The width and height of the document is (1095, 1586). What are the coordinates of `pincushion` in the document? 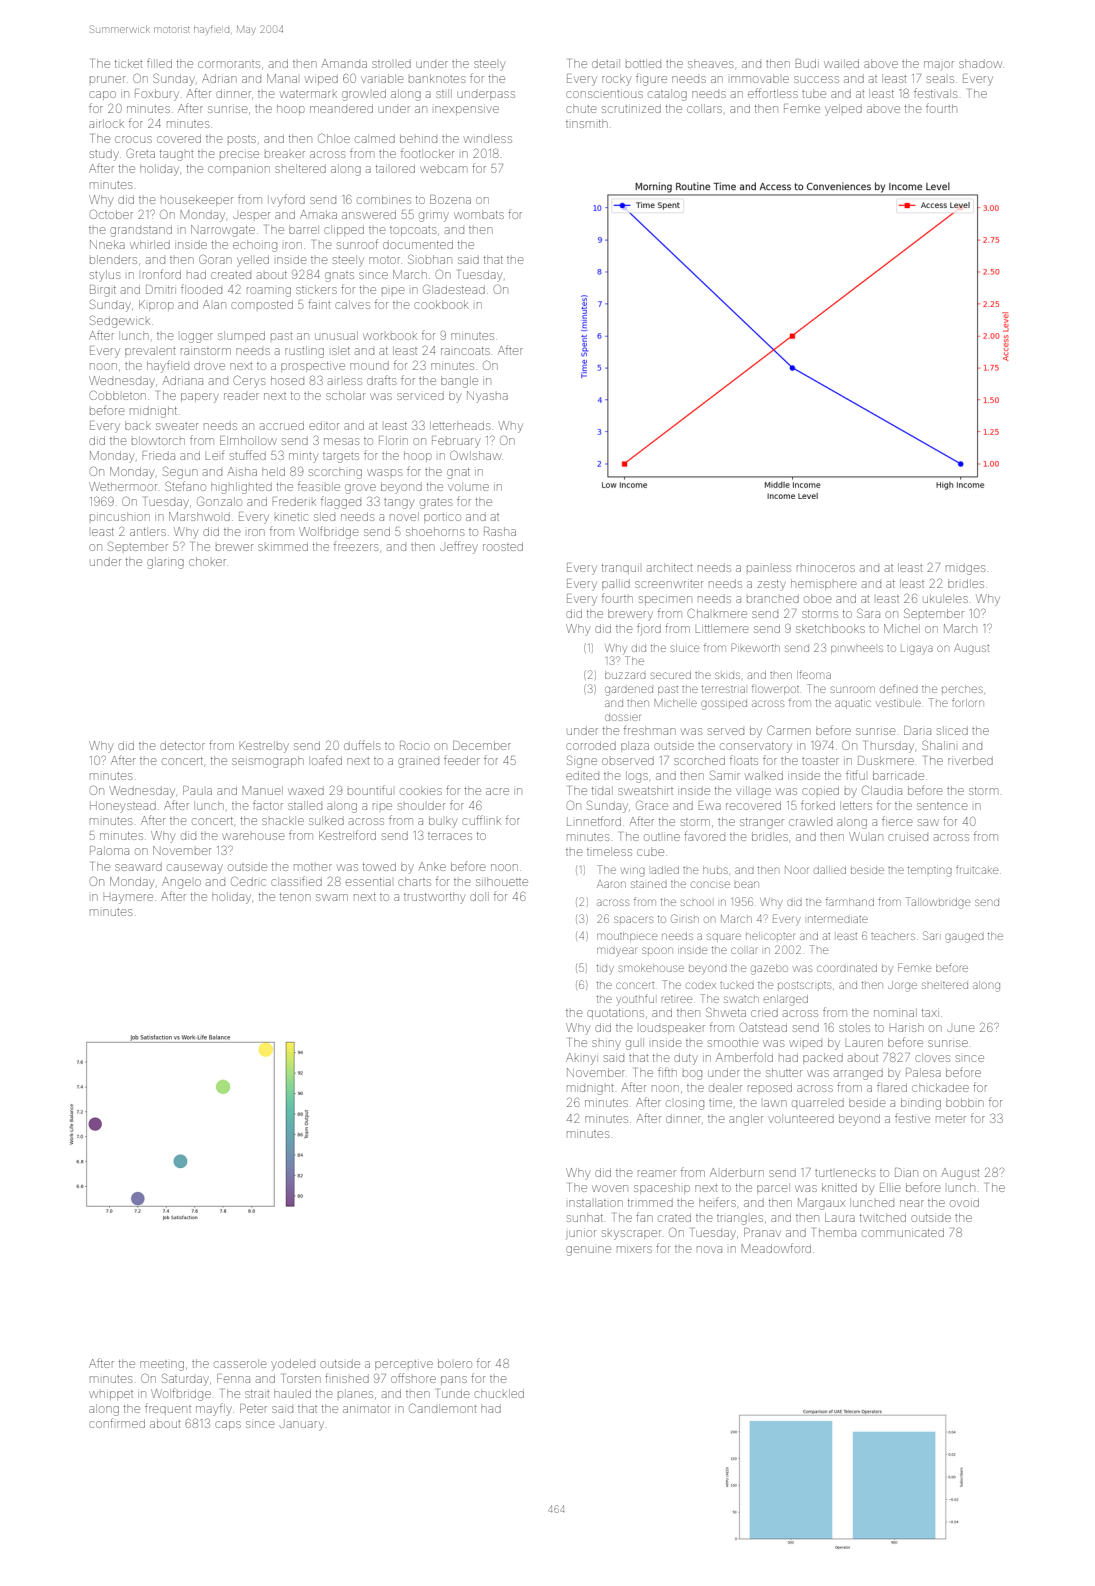 It's located at (120, 517).
